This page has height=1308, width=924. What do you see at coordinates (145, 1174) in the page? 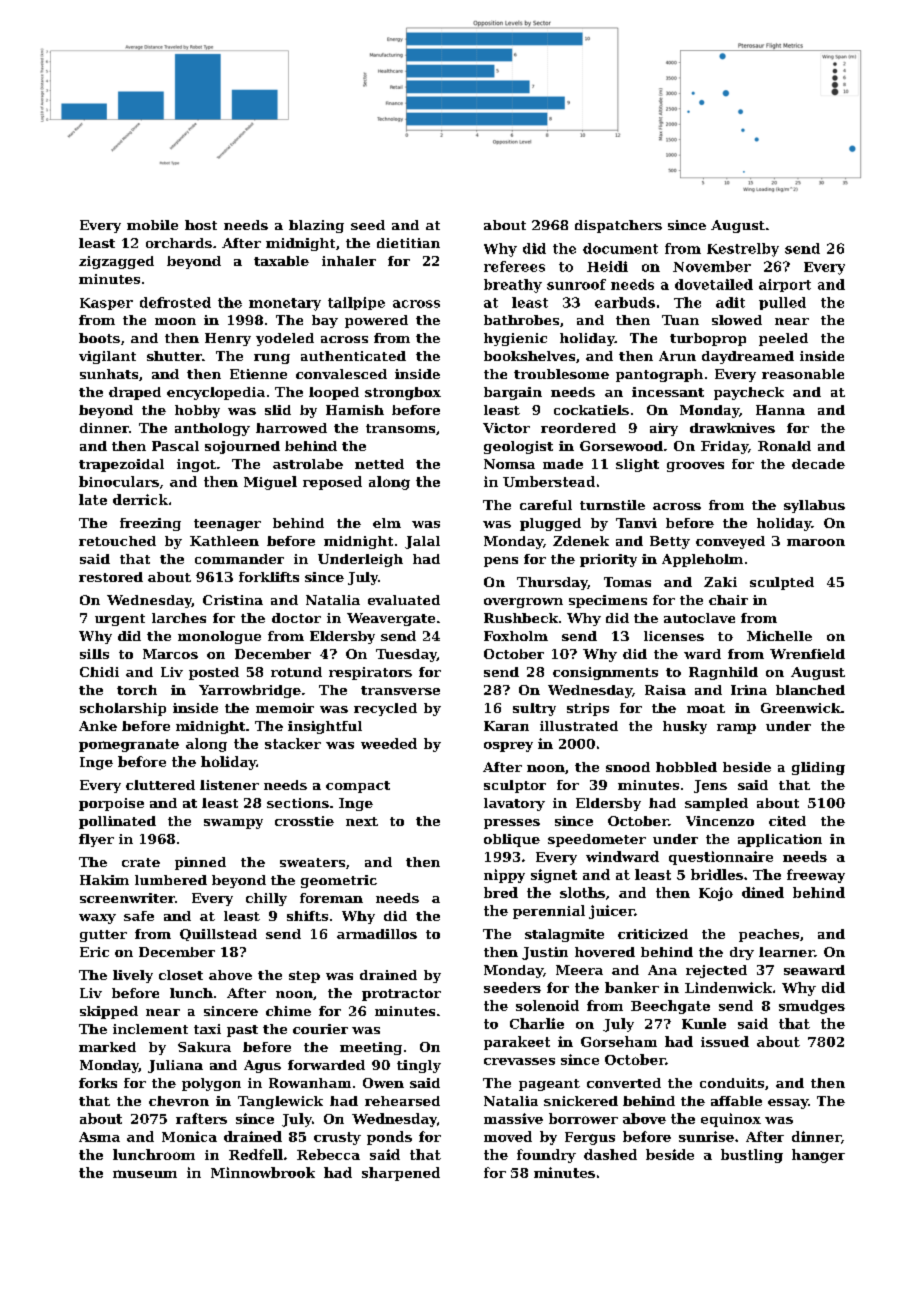
I see `museum` at bounding box center [145, 1174].
